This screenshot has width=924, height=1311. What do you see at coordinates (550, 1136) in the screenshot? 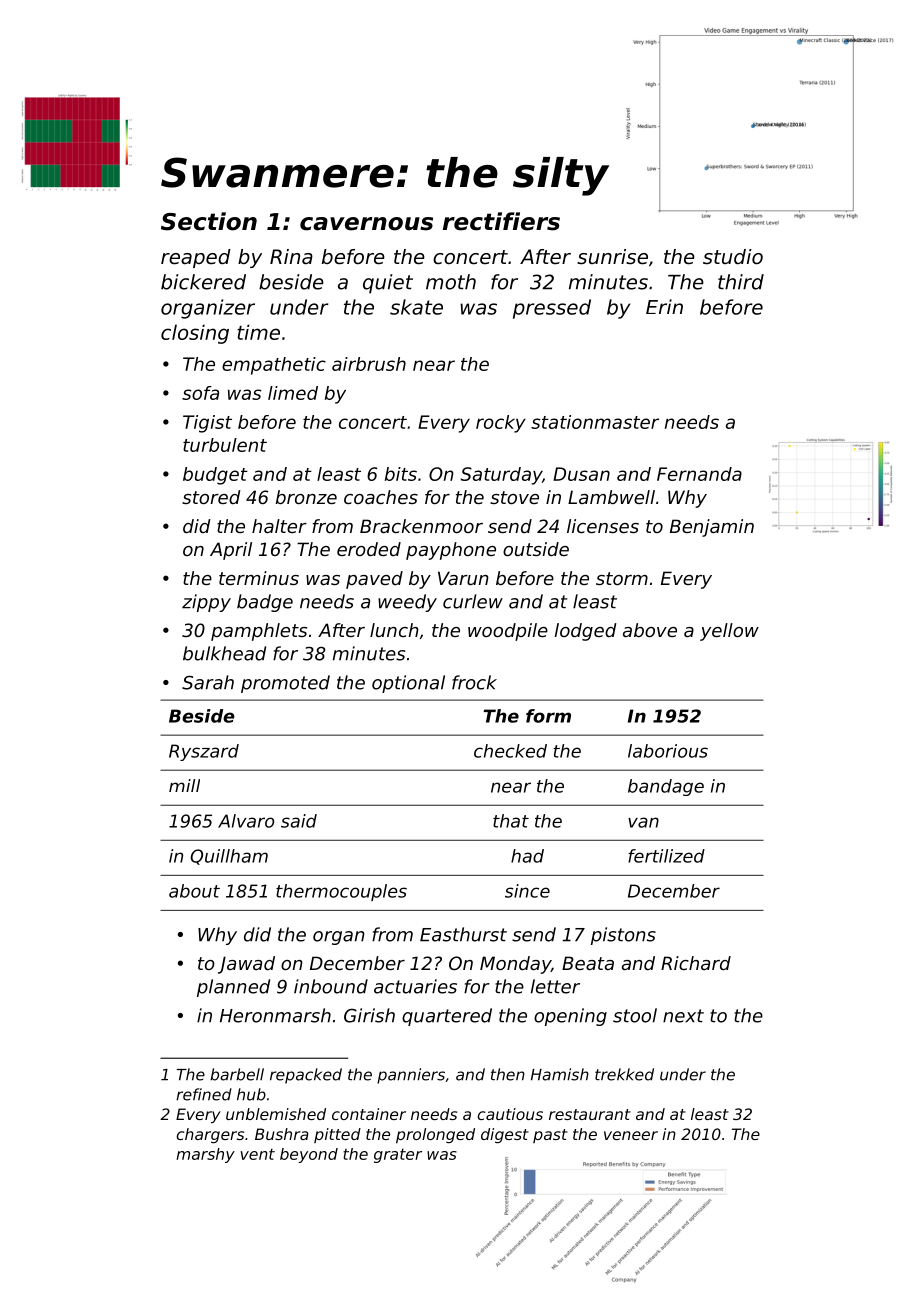
I see `past` at bounding box center [550, 1136].
